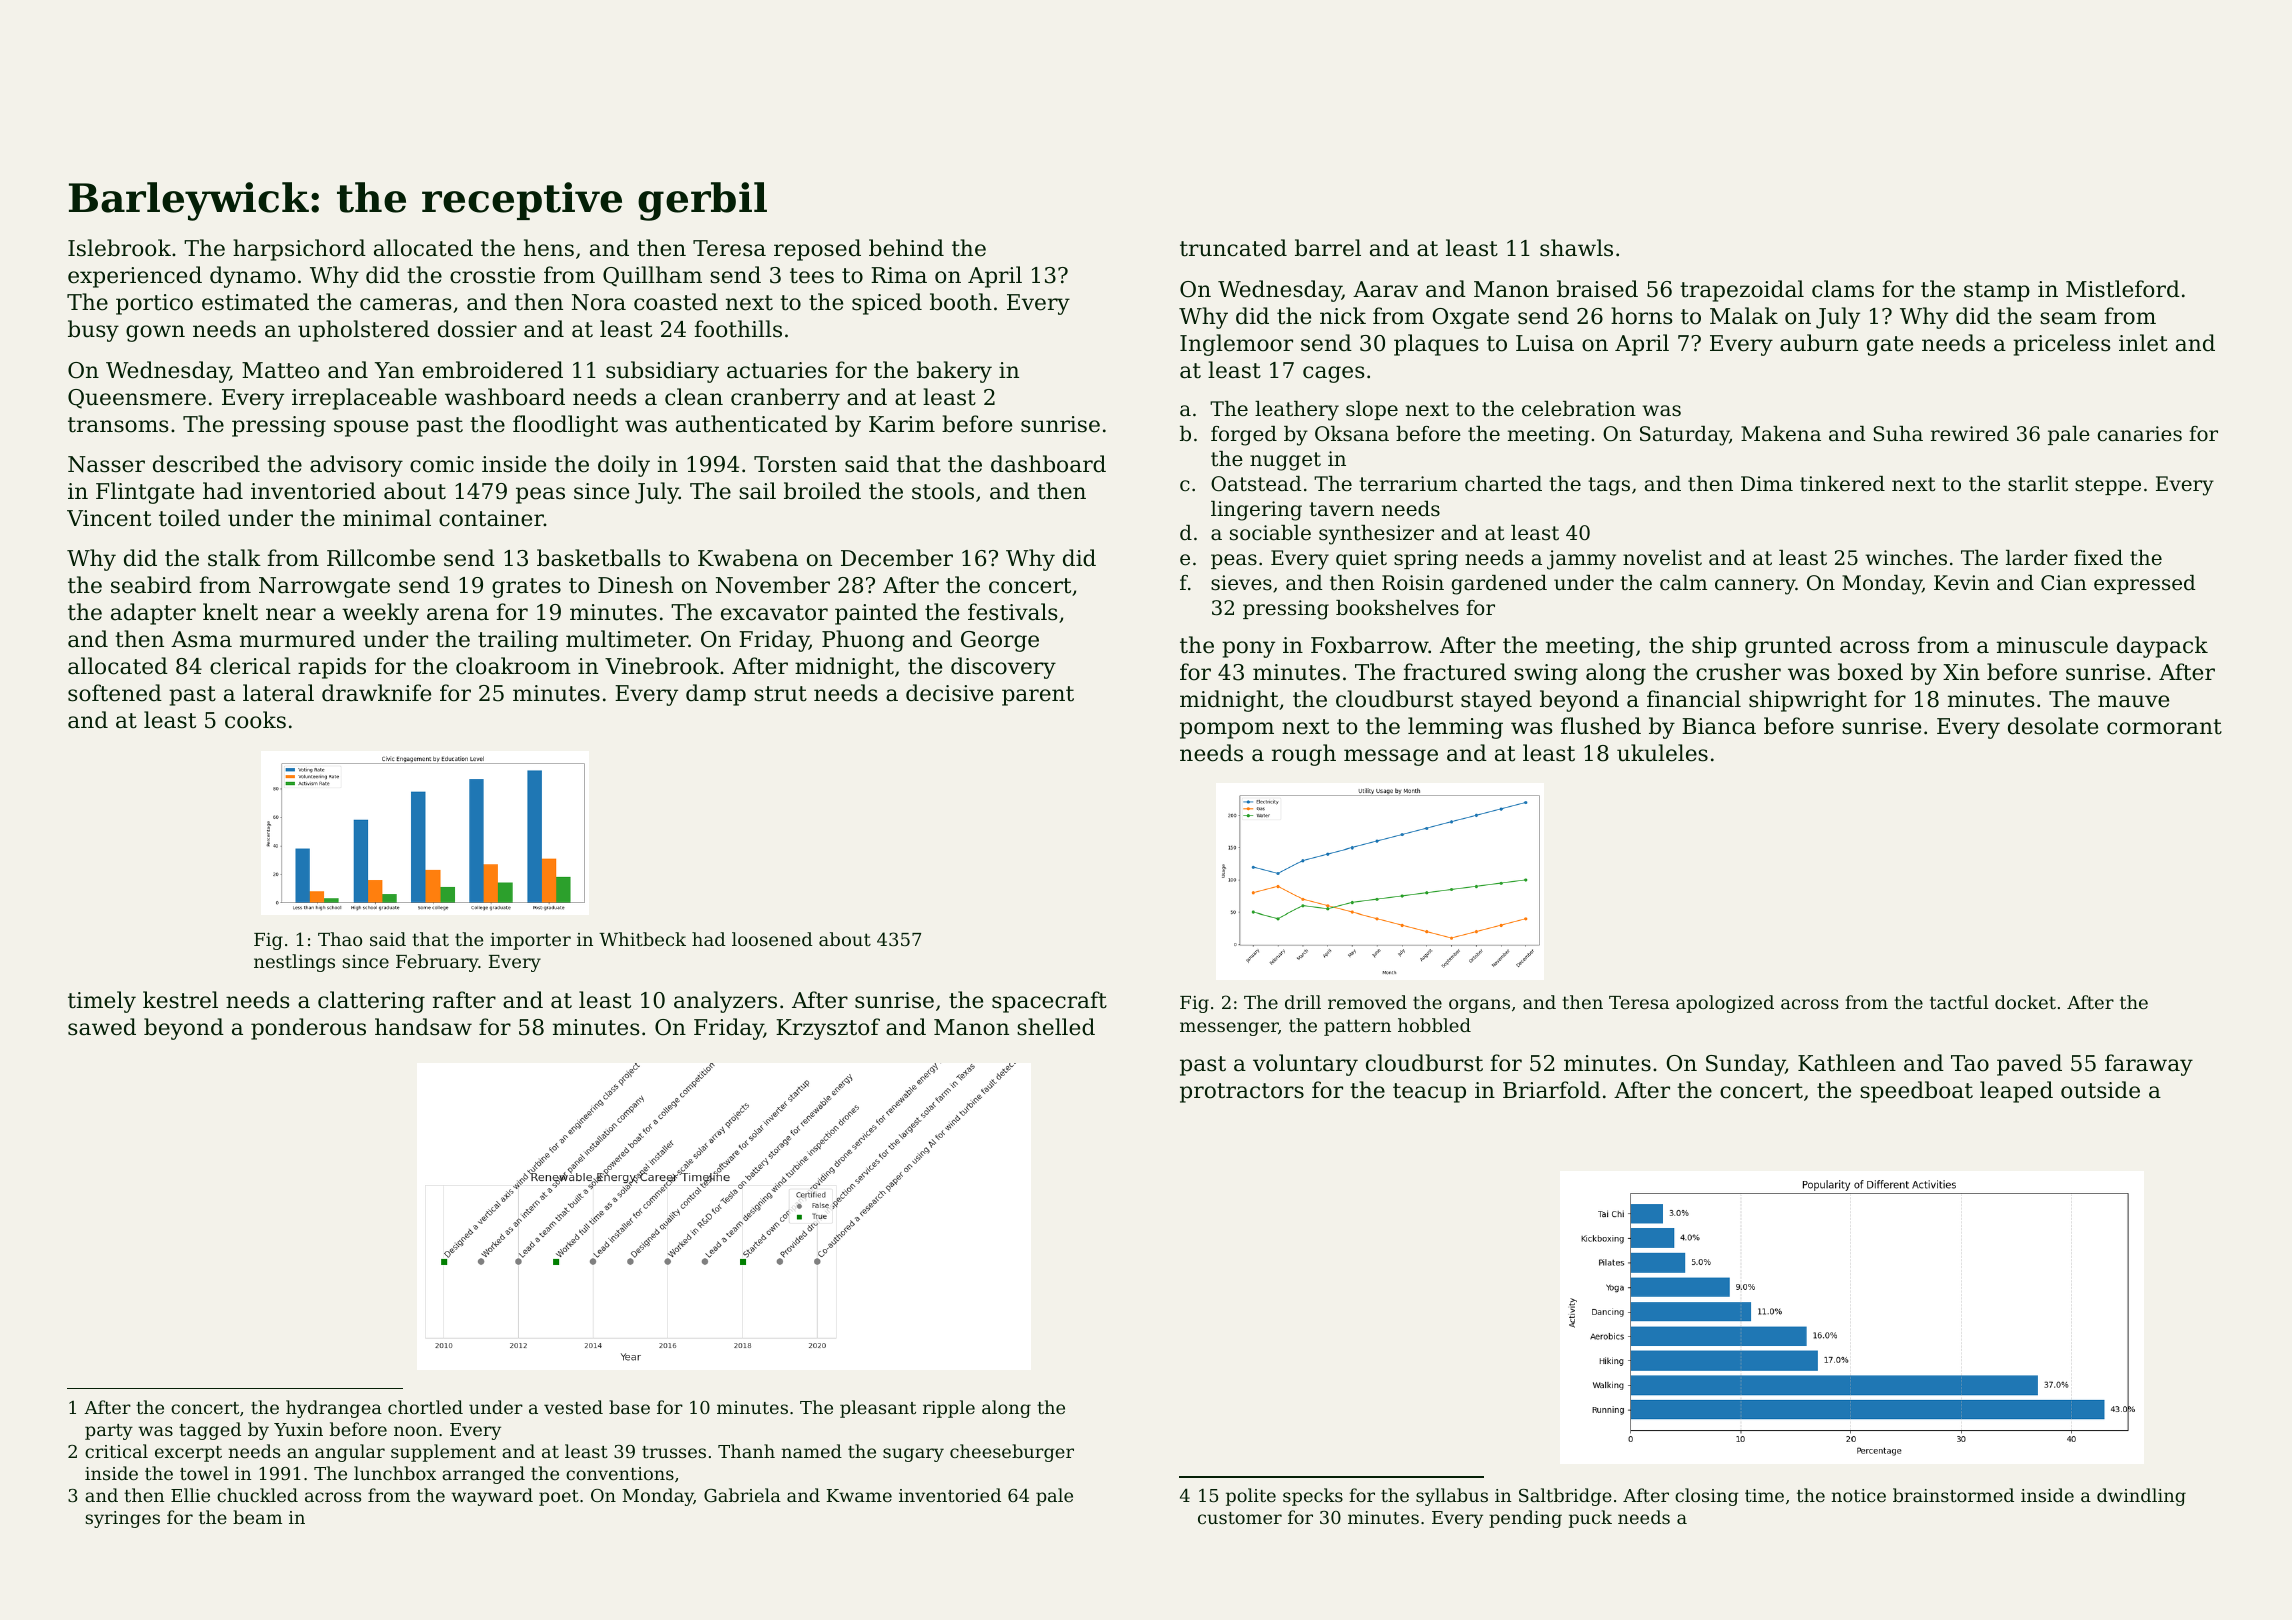 The width and height of the image is (2292, 1620). Describe the element at coordinates (2016, 1092) in the image. I see `leaped` at that location.
